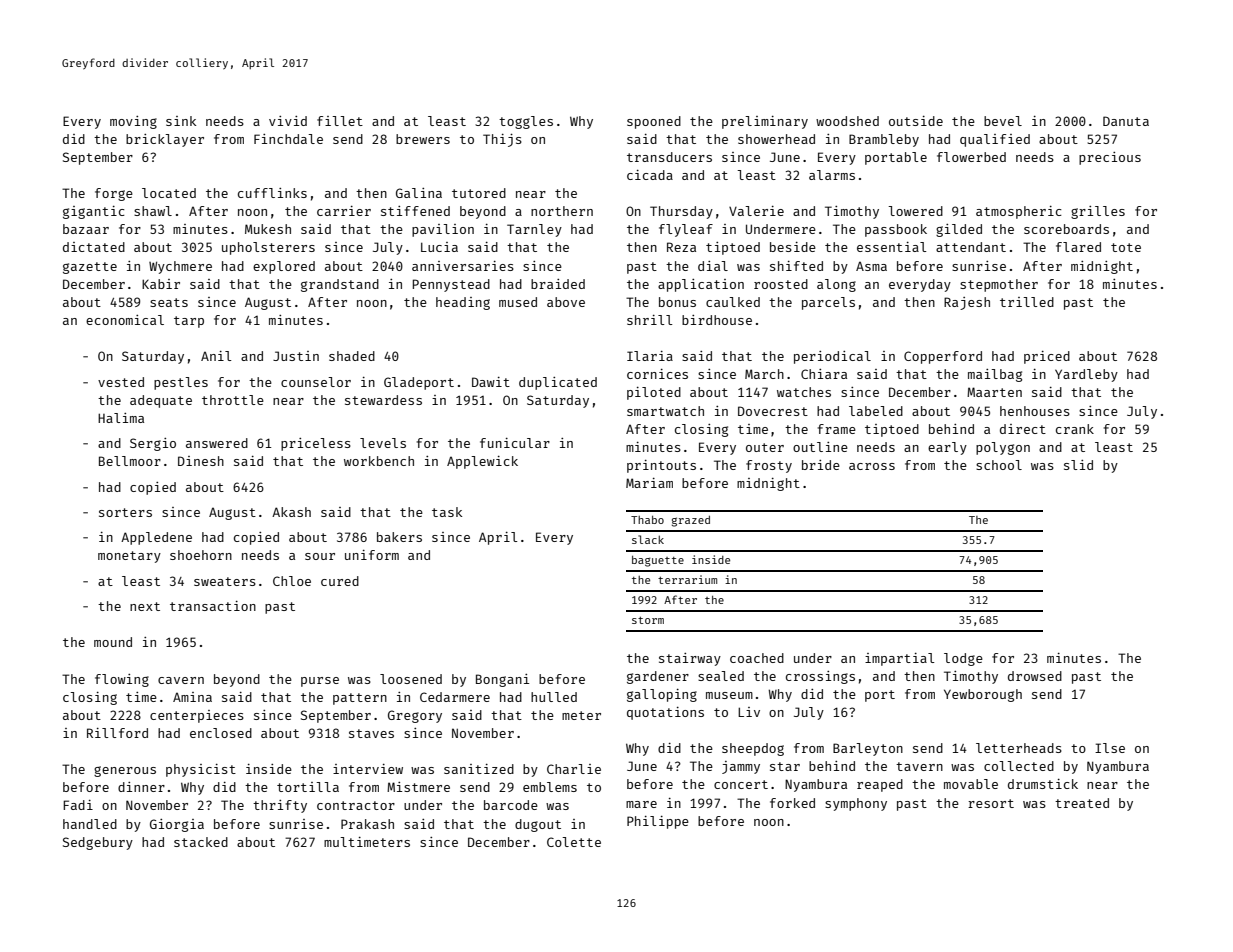  I want to click on treated, so click(1082, 803).
